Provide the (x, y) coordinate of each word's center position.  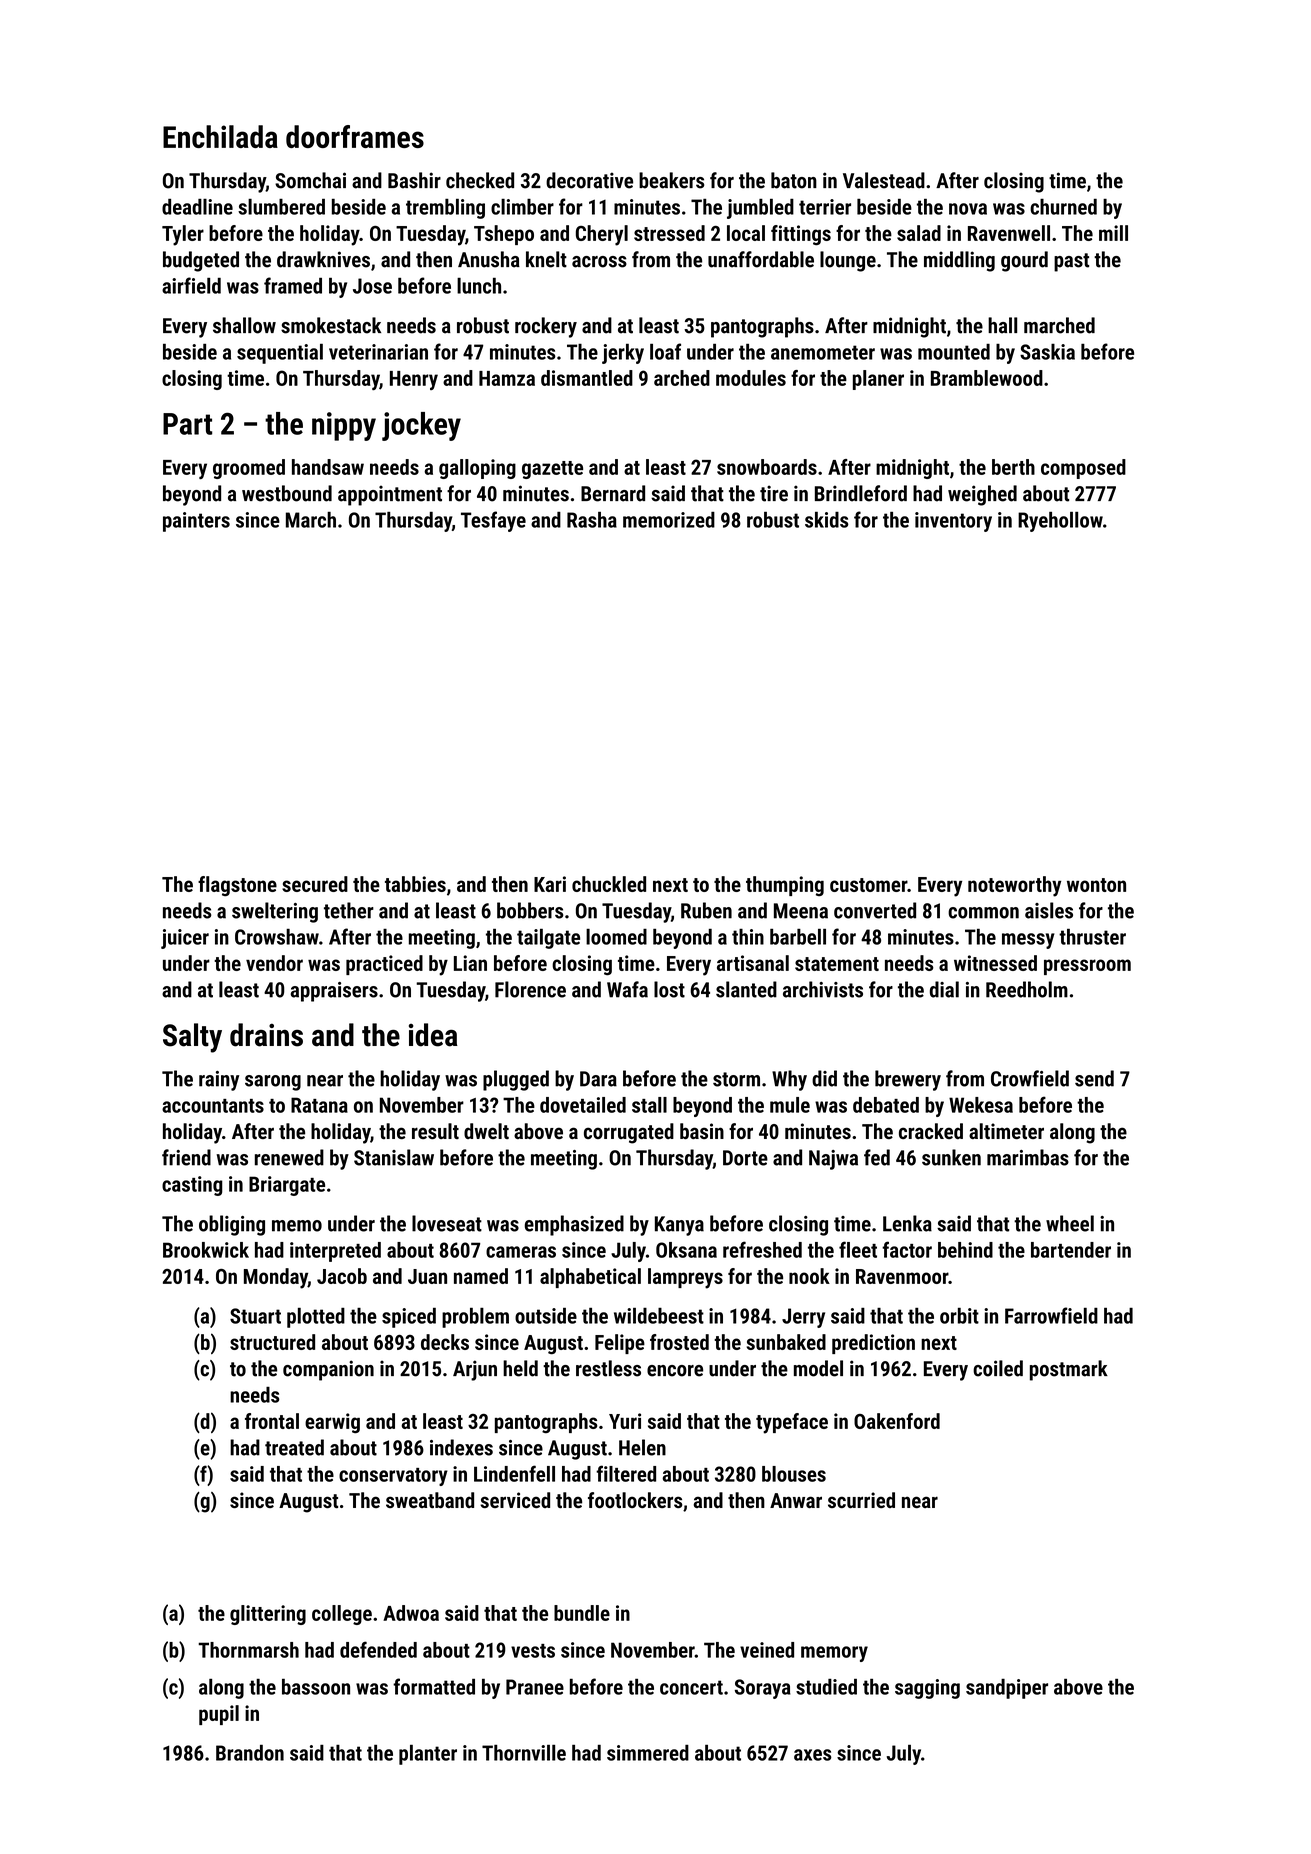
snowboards (767, 467)
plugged (516, 1080)
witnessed (995, 963)
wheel (1070, 1223)
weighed (982, 495)
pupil (219, 1715)
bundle (582, 1613)
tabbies (415, 884)
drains (266, 1035)
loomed (616, 937)
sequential (280, 354)
